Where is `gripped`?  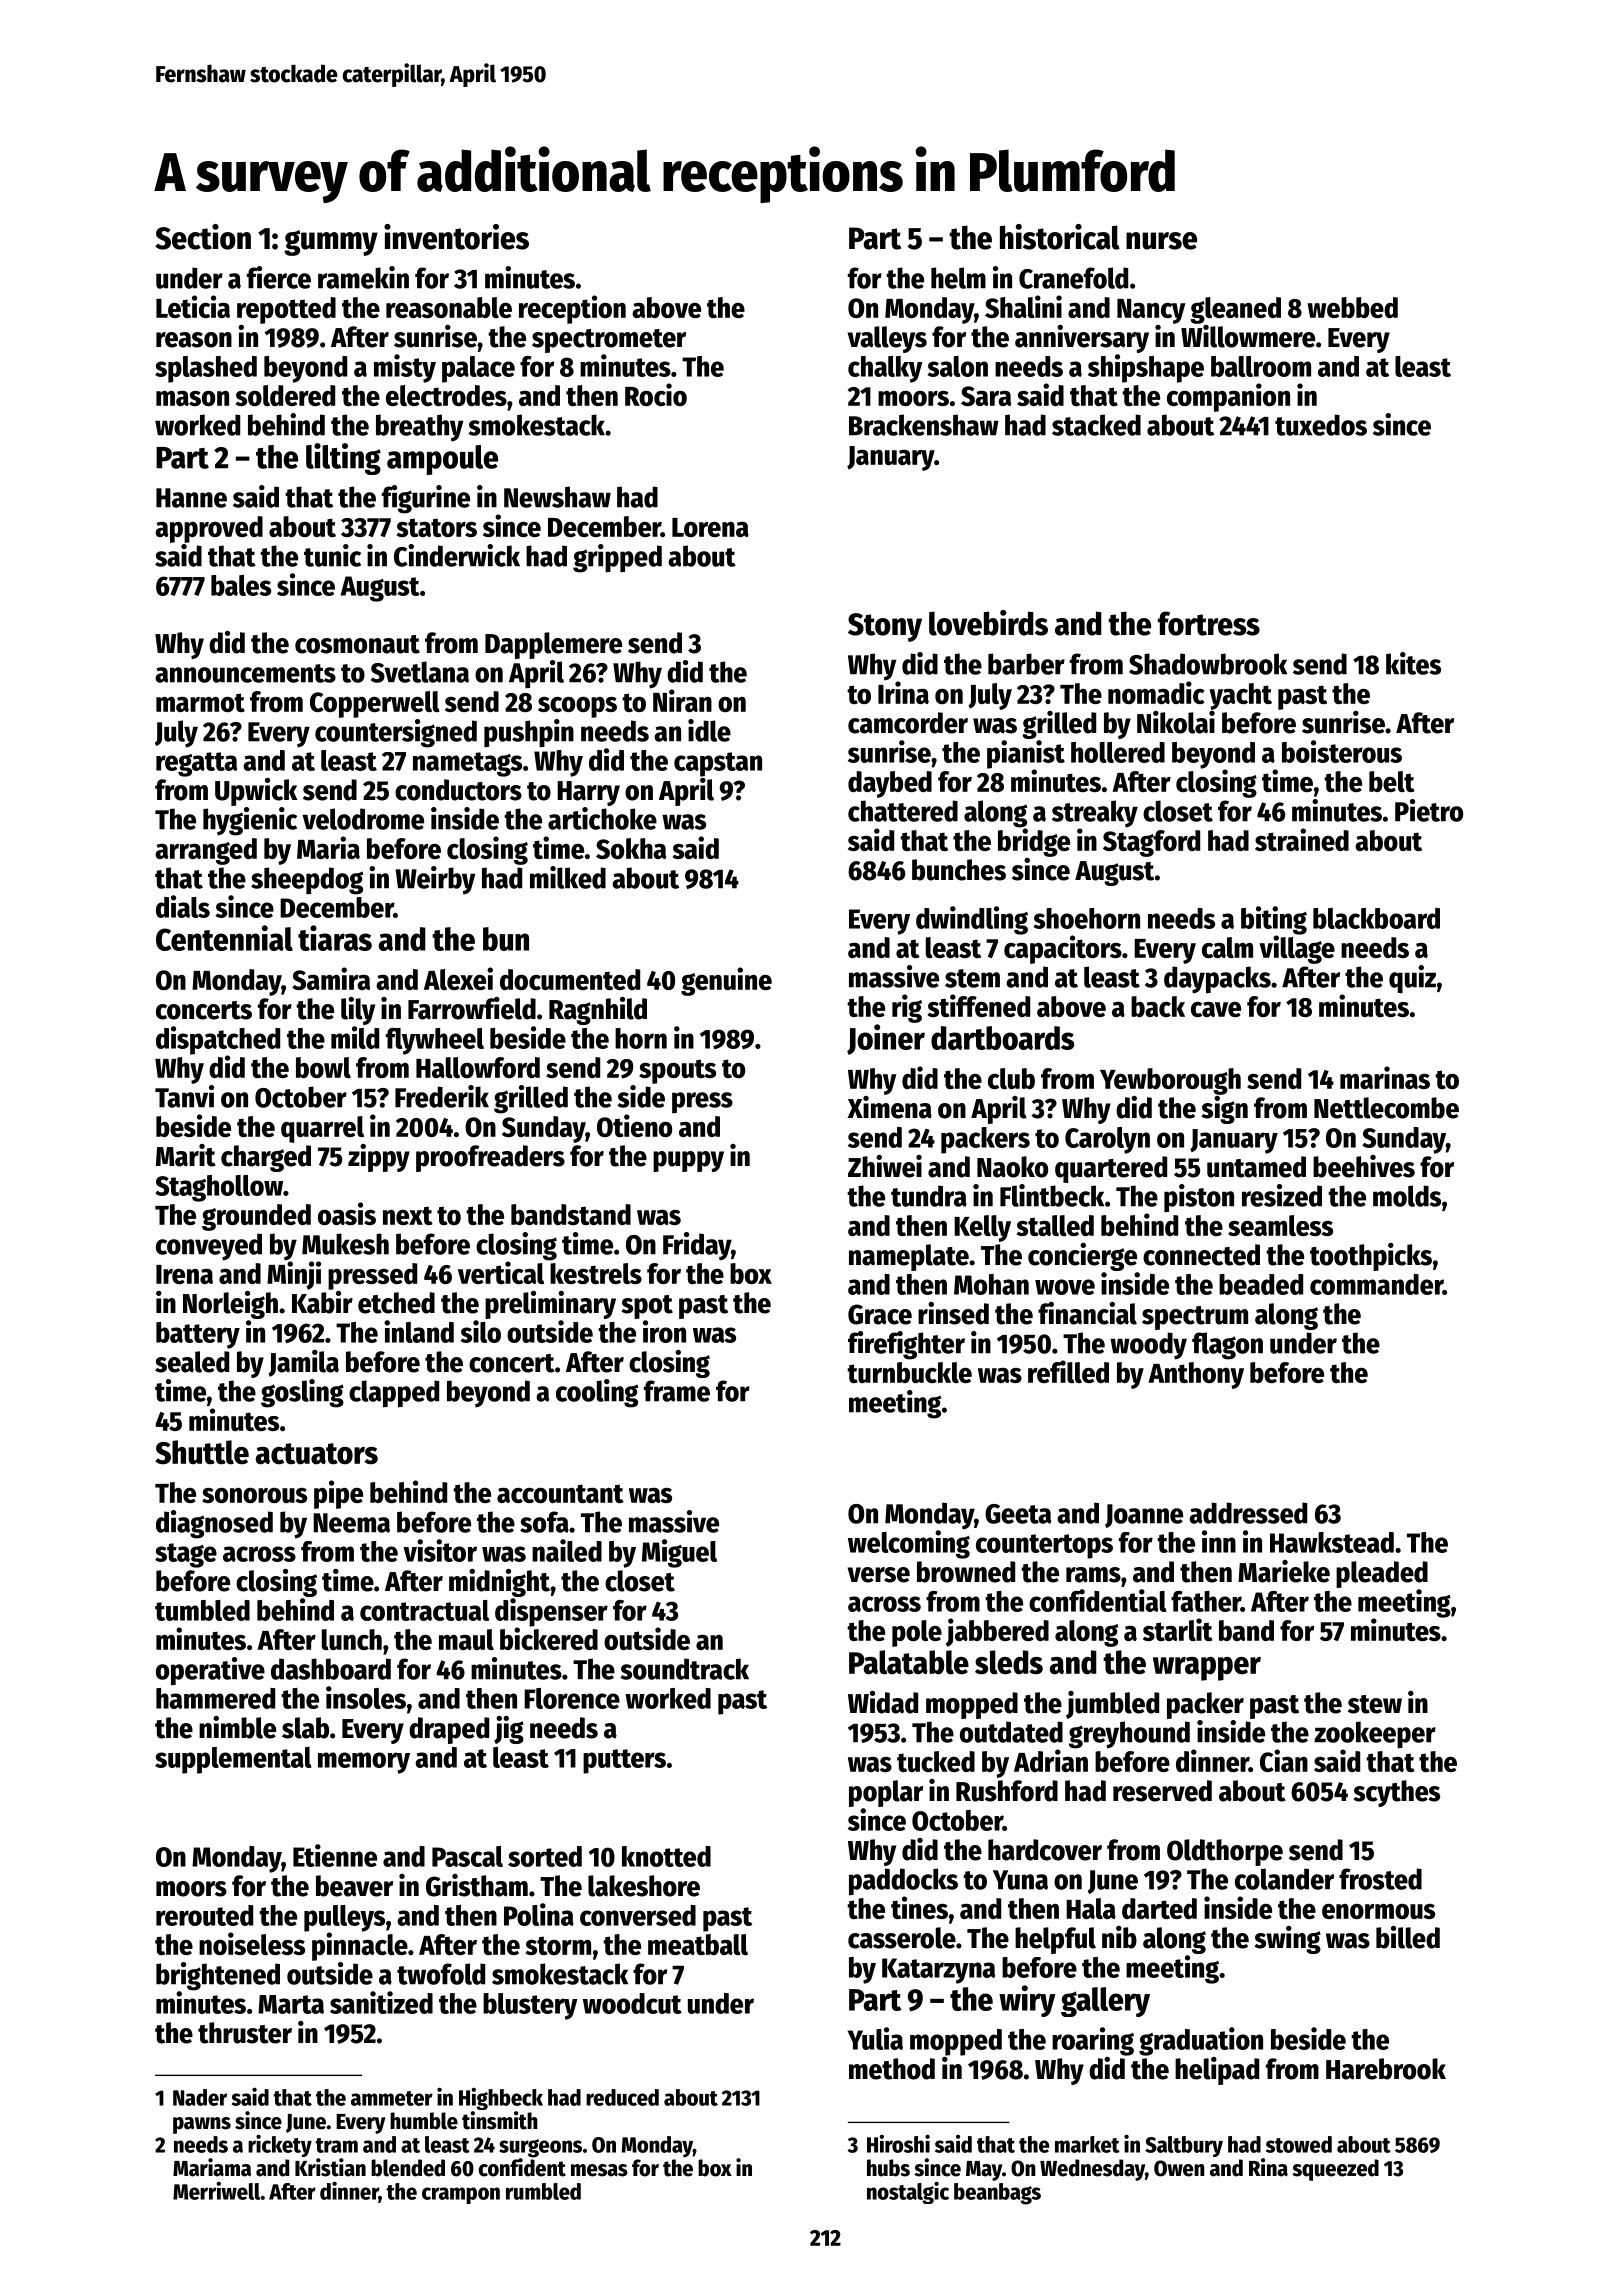
gripped is located at coordinates (617, 558).
